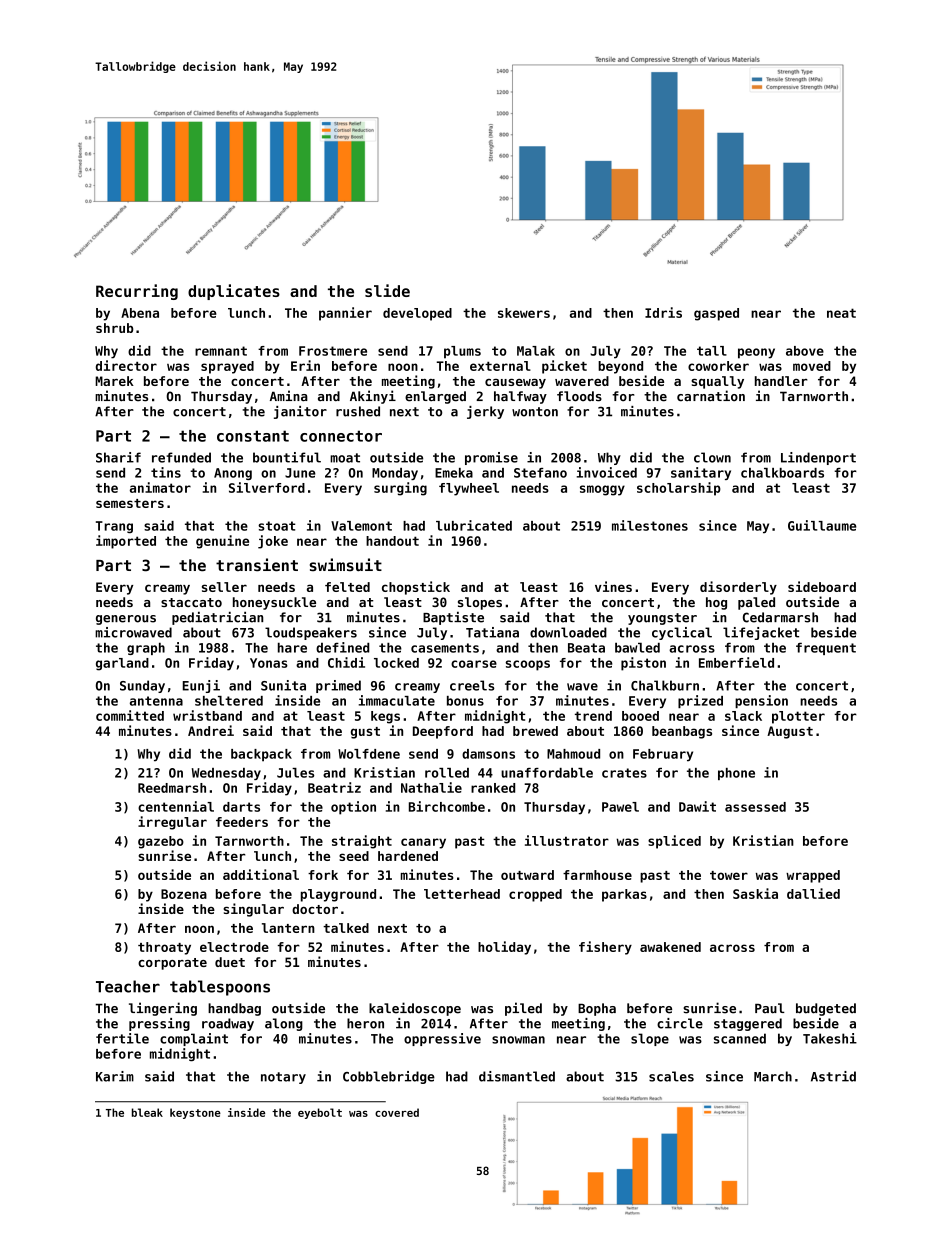 This screenshot has width=952, height=1233. Describe the element at coordinates (261, 755) in the screenshot. I see `backpack` at that location.
